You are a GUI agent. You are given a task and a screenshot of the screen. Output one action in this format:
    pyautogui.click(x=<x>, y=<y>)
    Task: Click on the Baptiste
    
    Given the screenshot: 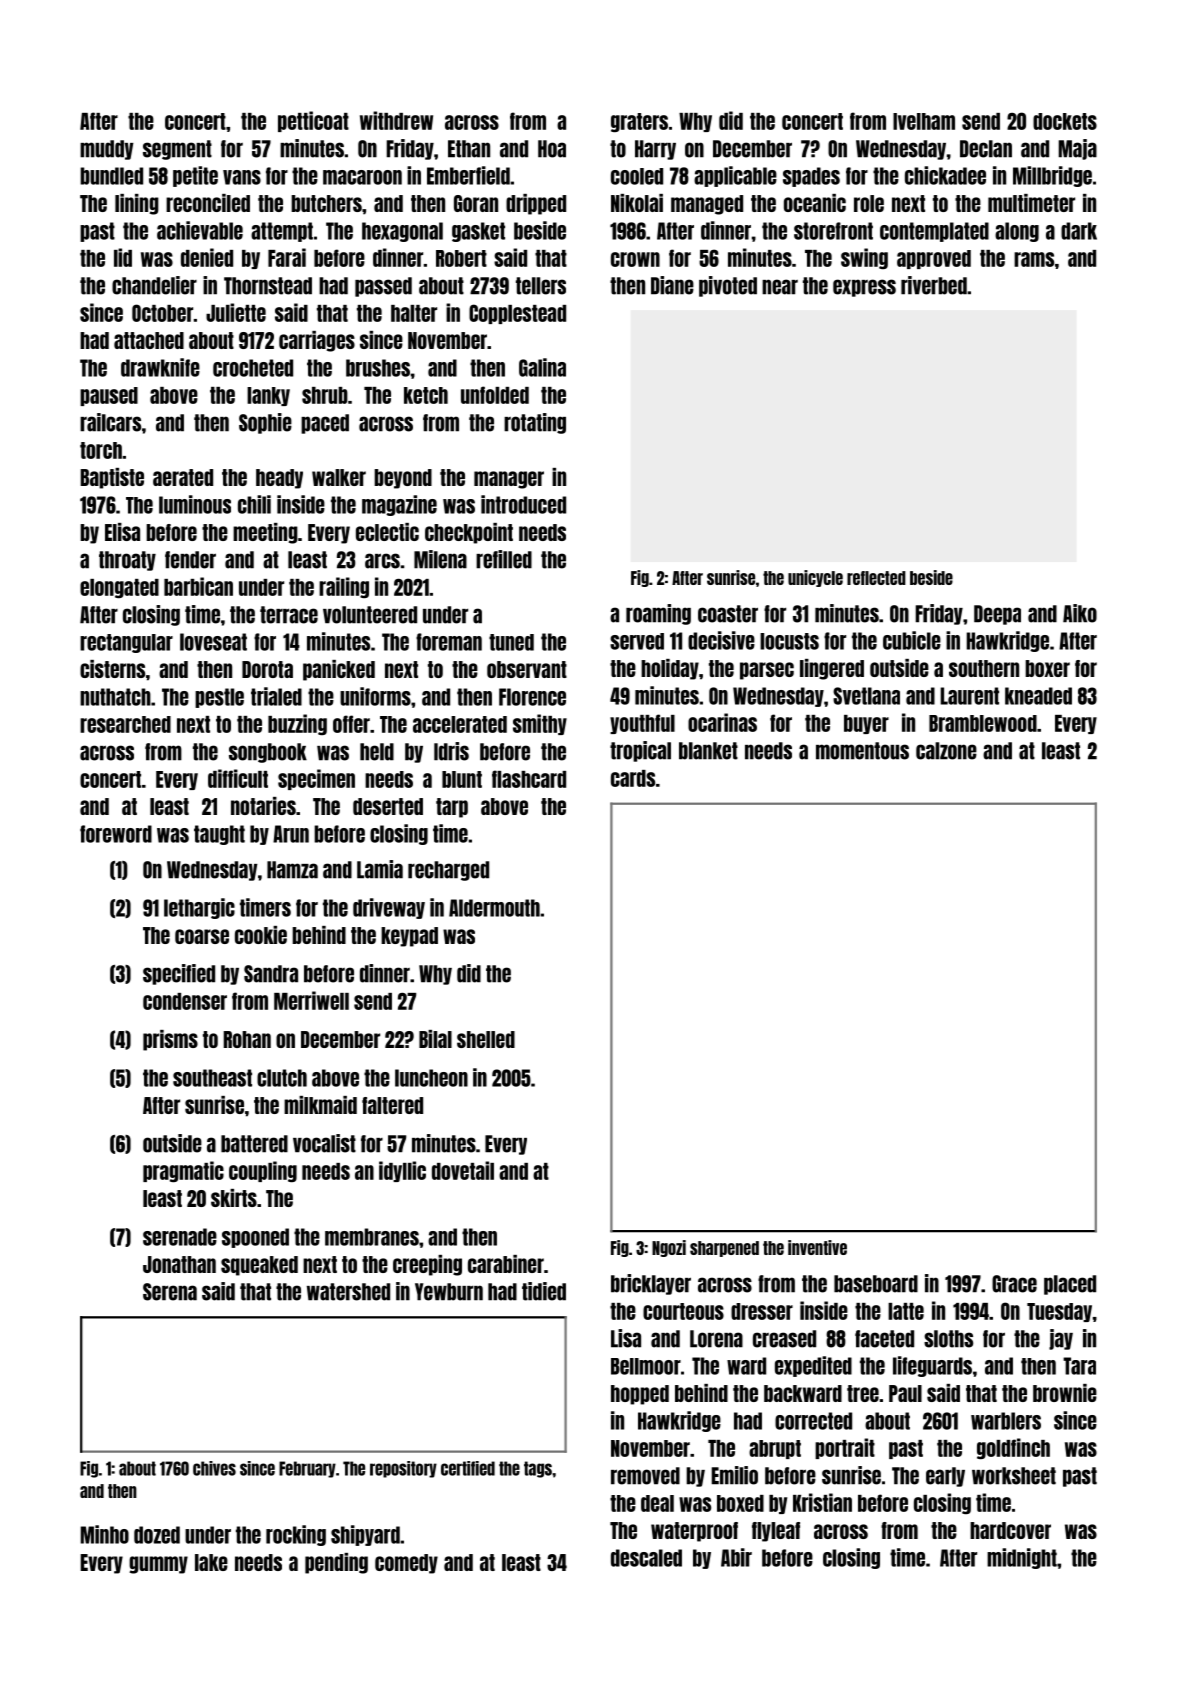 What is the action you would take?
    pyautogui.click(x=112, y=478)
